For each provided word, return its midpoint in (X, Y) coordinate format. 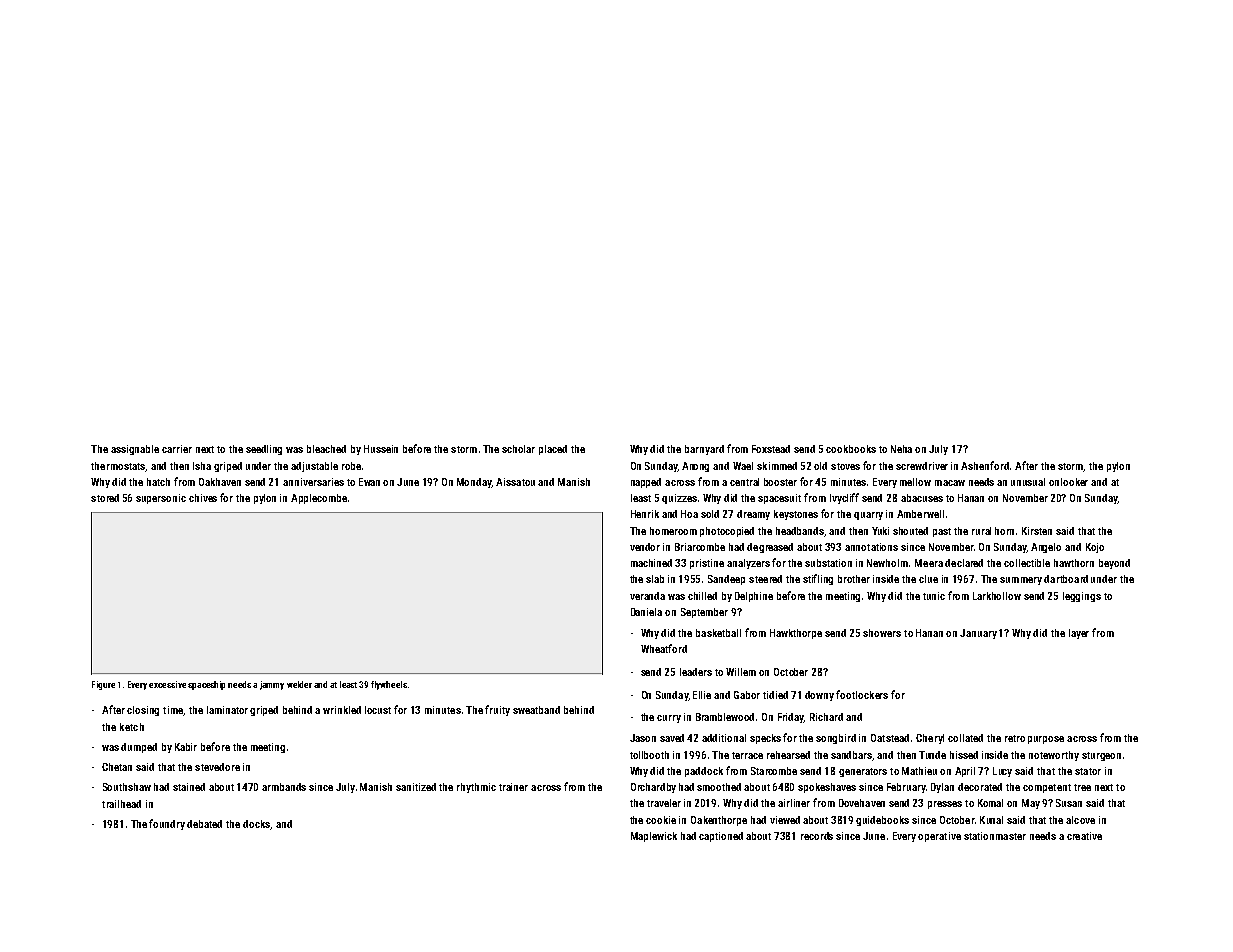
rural (981, 531)
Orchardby (653, 788)
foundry (167, 824)
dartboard (1066, 579)
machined (651, 563)
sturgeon (1101, 756)
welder (299, 684)
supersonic (161, 499)
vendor (645, 547)
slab (655, 579)
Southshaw (127, 787)
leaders (696, 672)
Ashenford (985, 465)
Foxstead (771, 449)
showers (882, 633)
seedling (264, 450)
